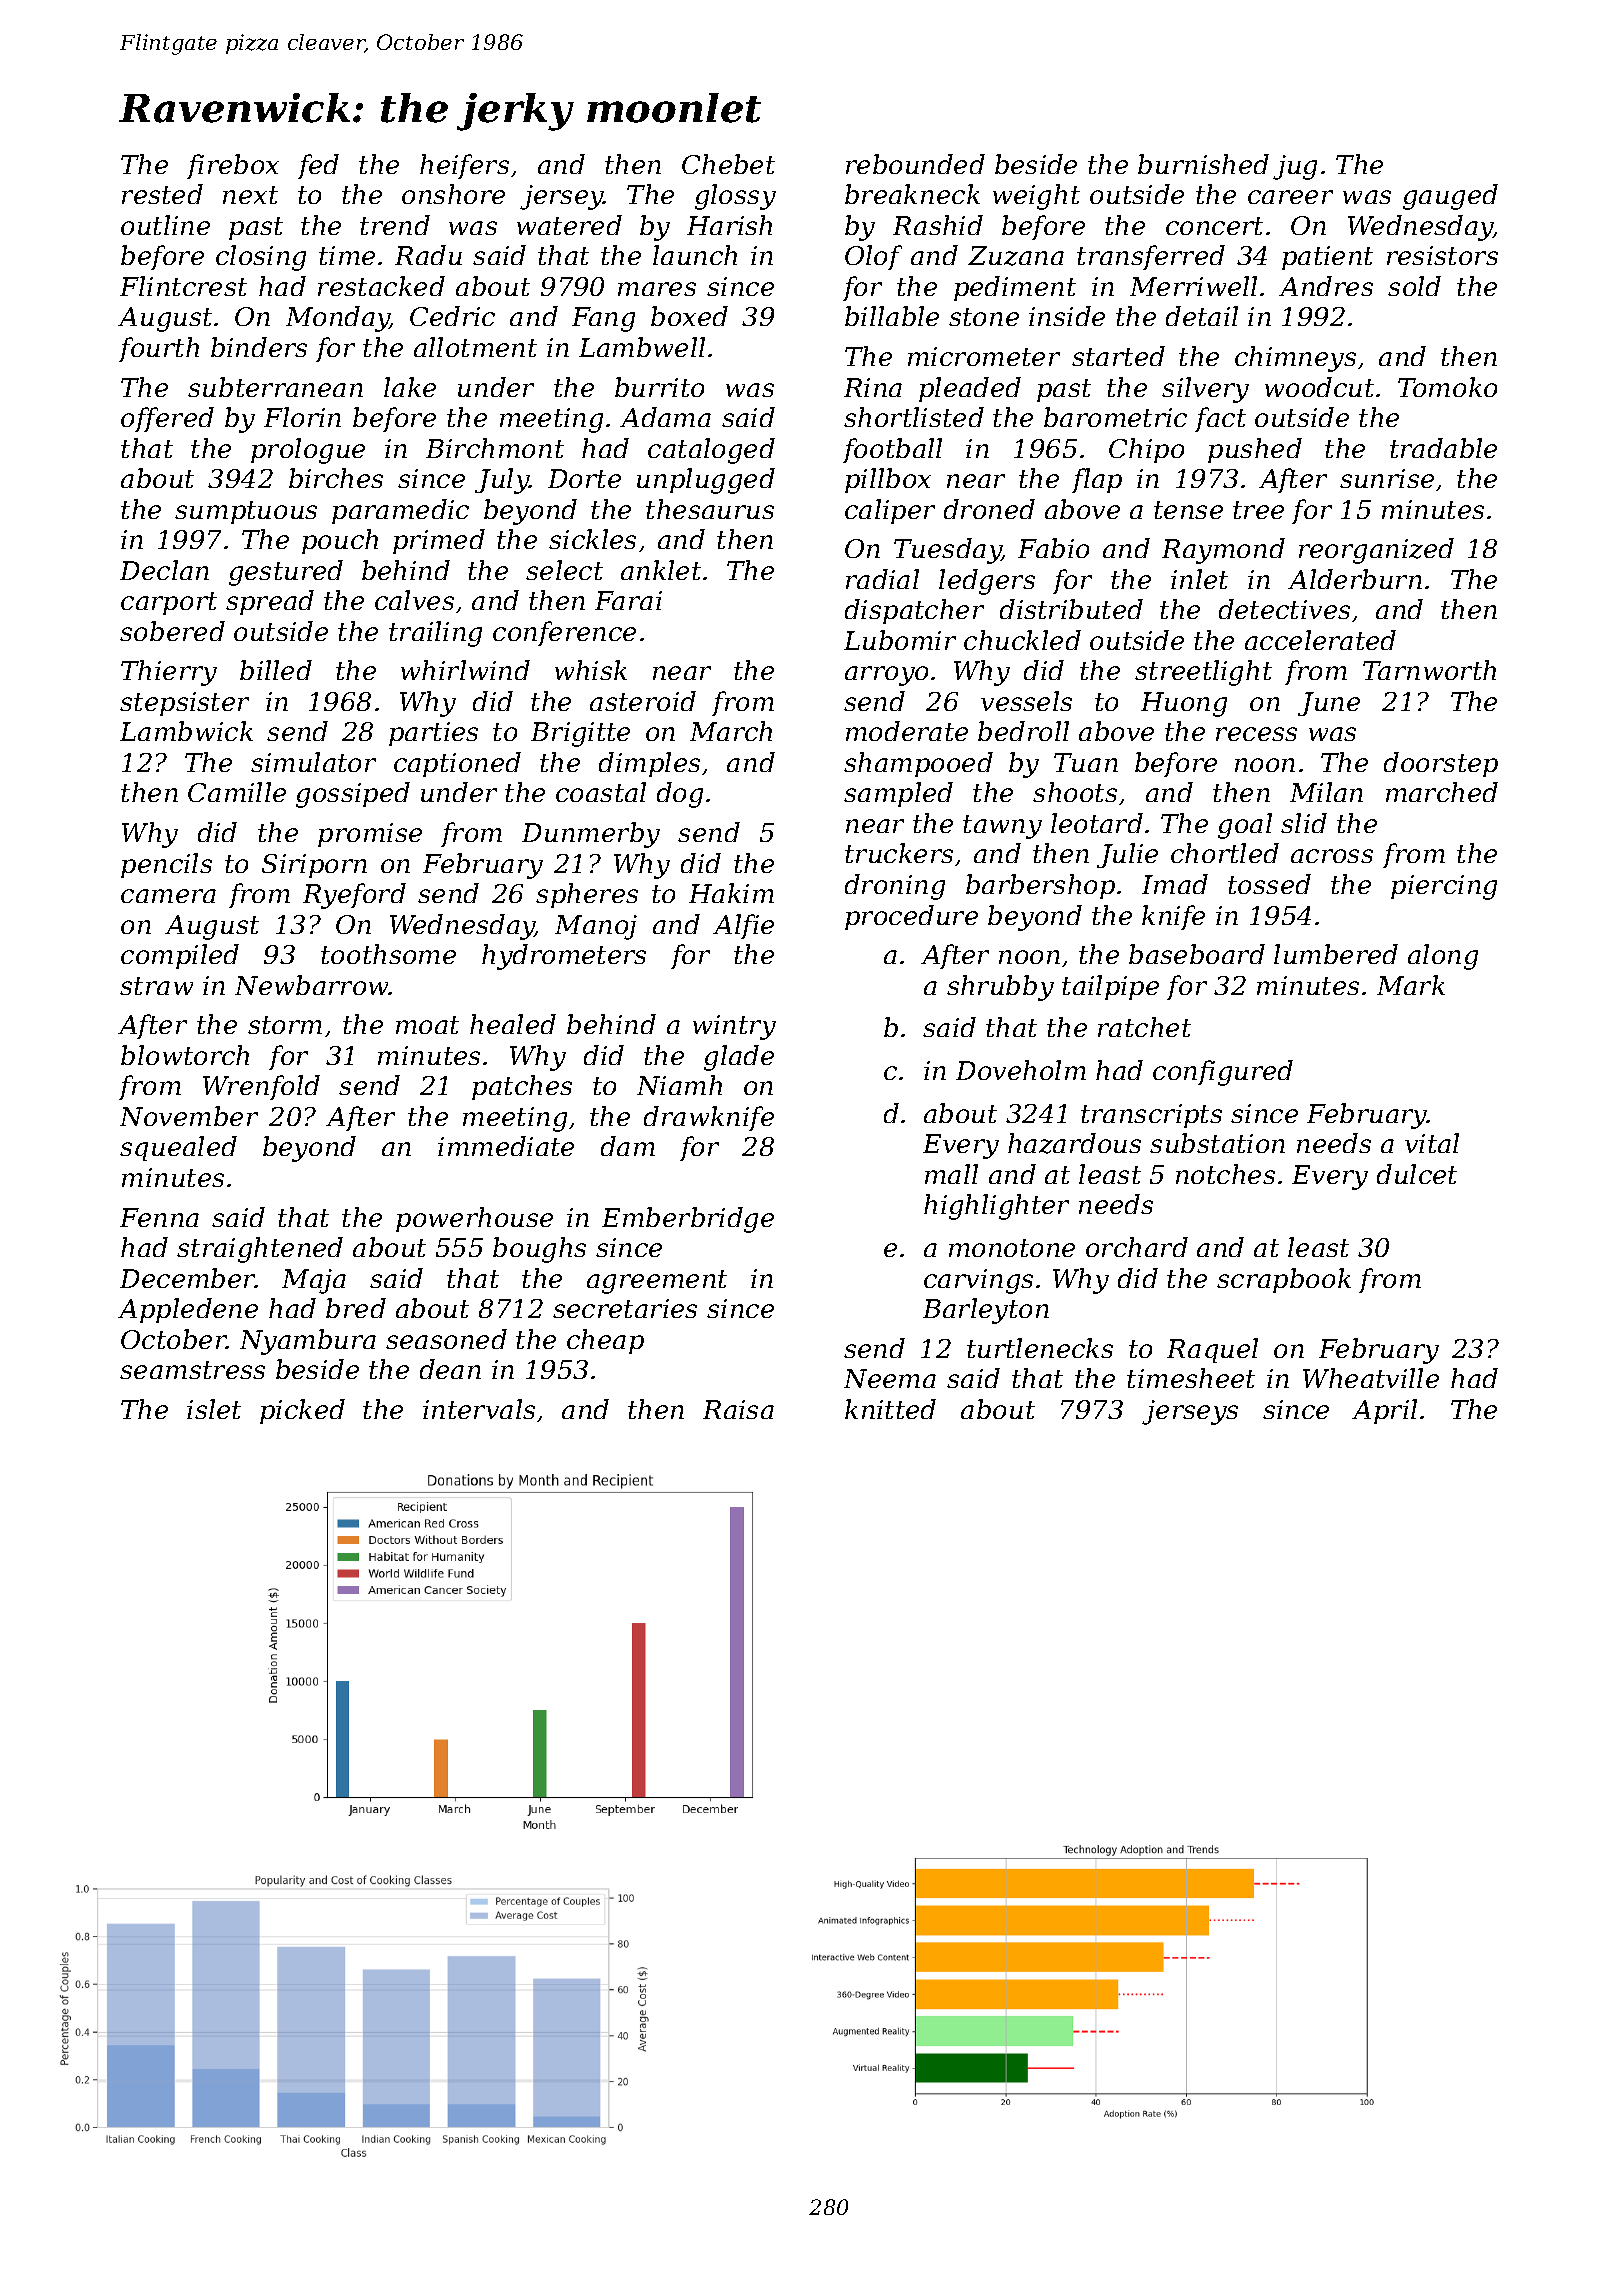  Describe the element at coordinates (428, 255) in the document. I see `Radu` at that location.
